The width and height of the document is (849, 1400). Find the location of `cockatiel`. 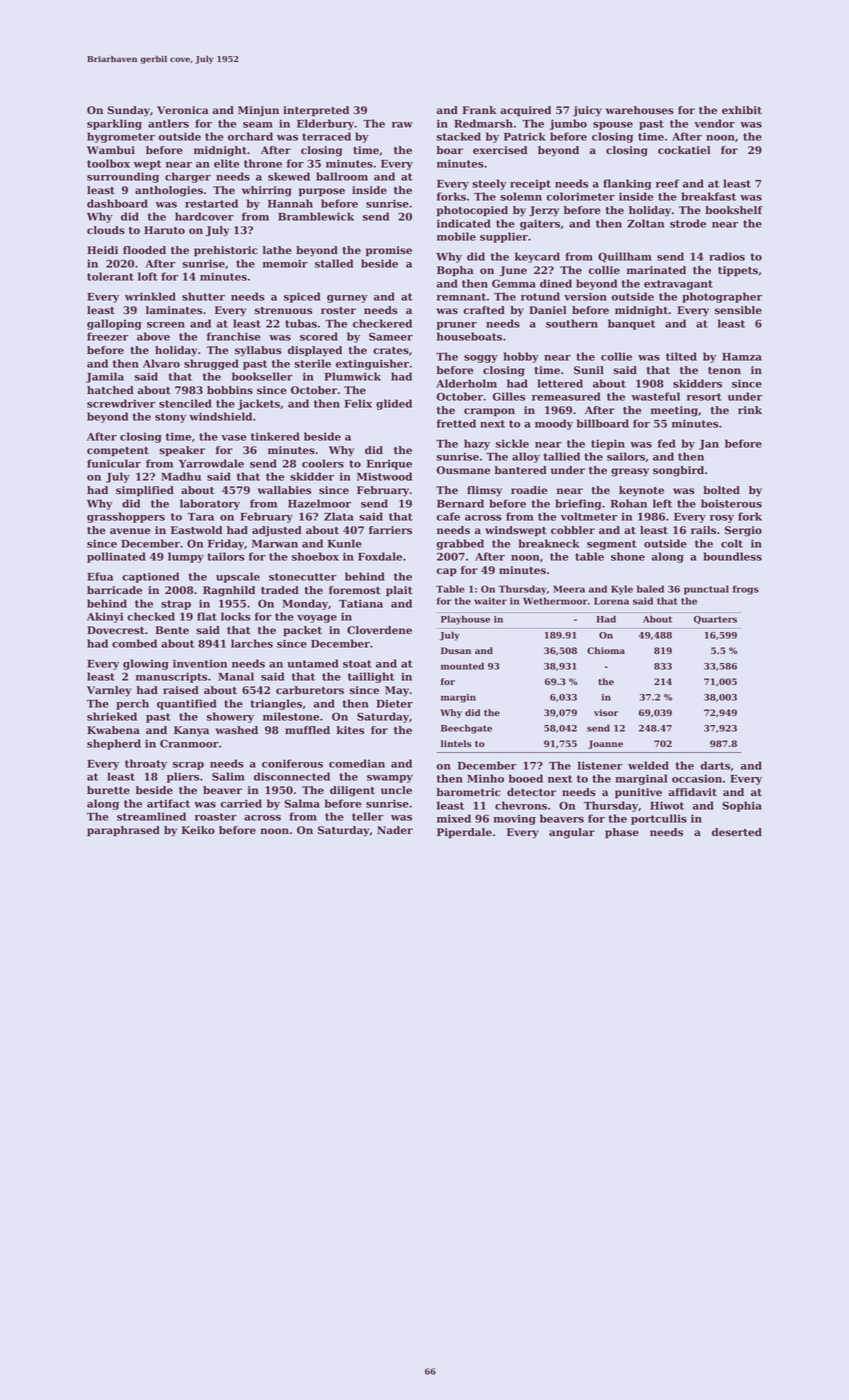

cockatiel is located at coordinates (684, 150).
